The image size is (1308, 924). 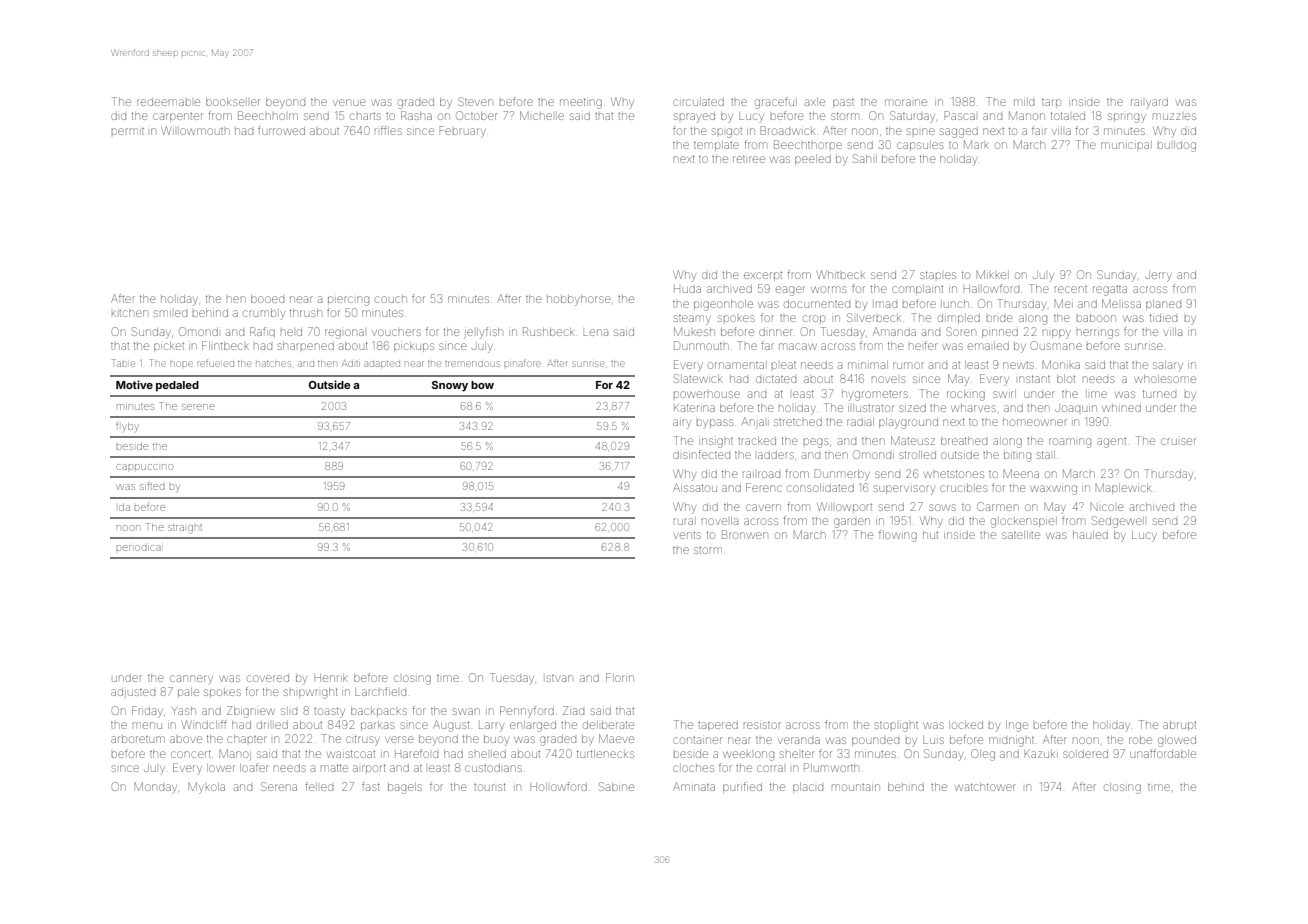 I want to click on Henrik, so click(x=331, y=678).
